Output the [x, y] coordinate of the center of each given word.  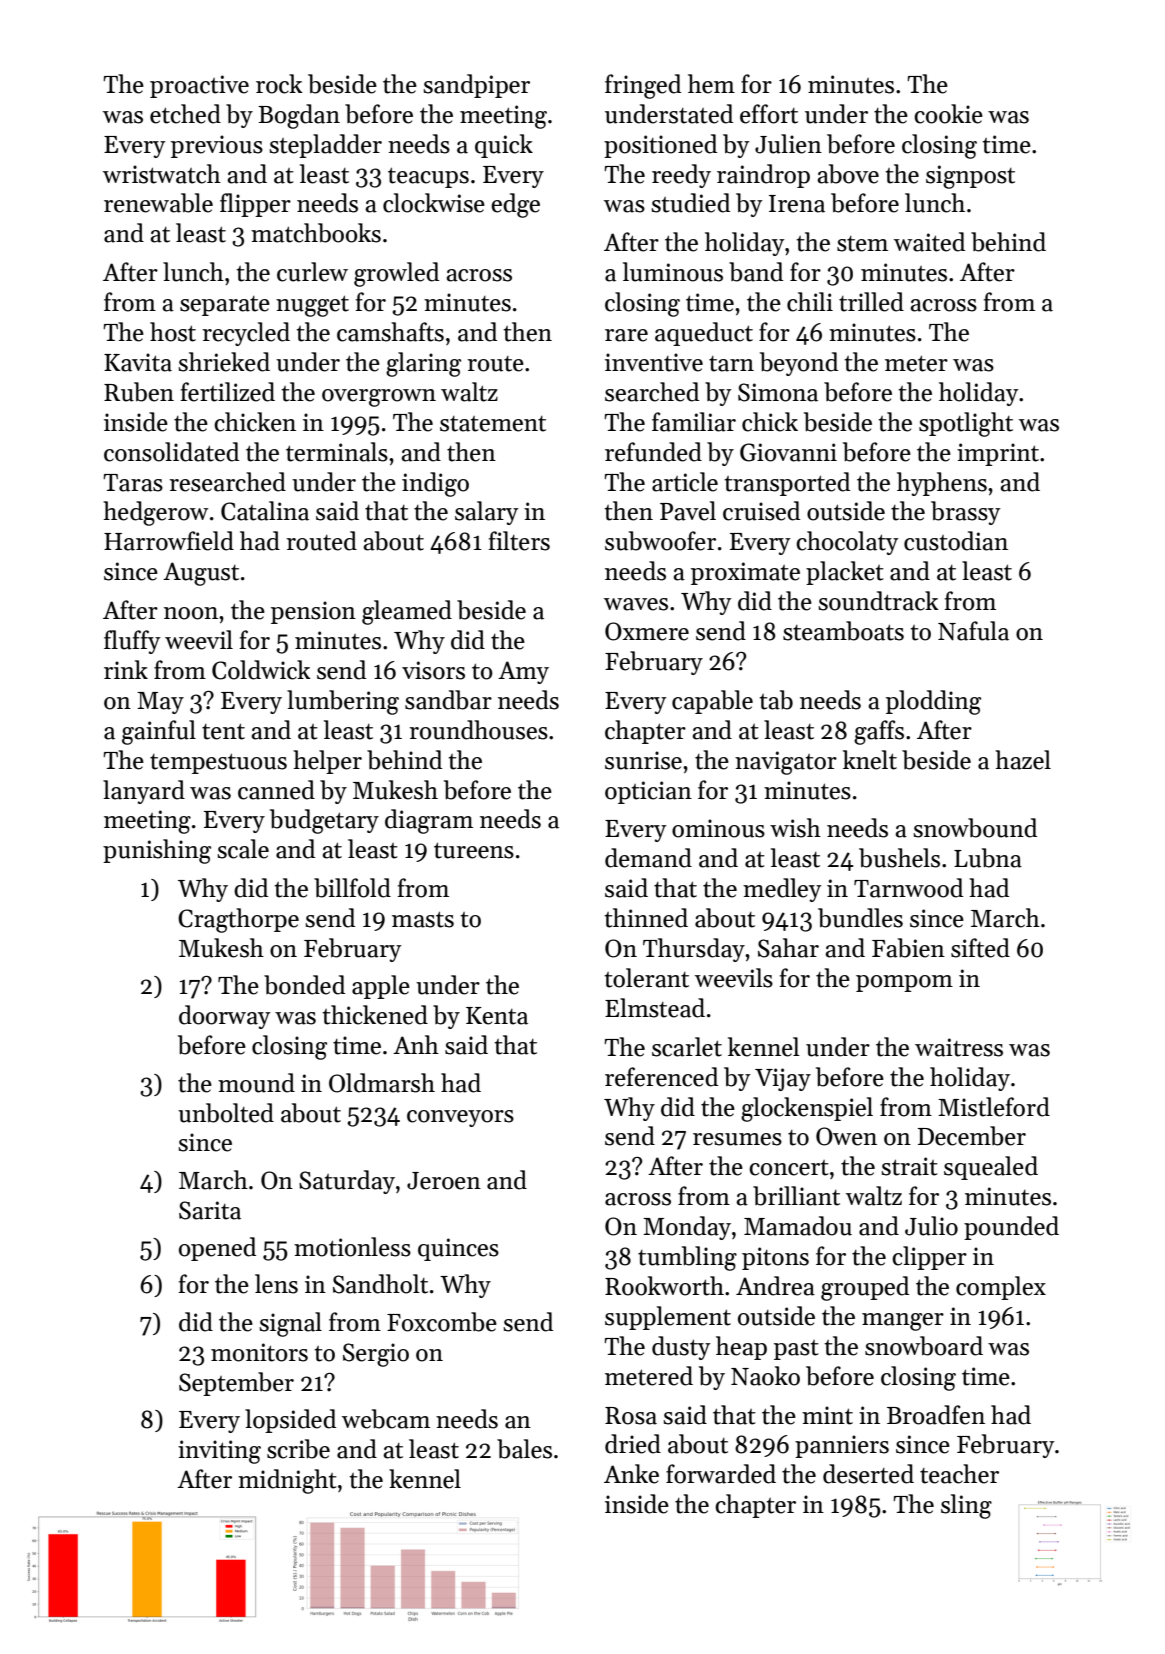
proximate [745, 573]
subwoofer [660, 541]
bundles [860, 918]
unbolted [226, 1113]
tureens [474, 850]
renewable [158, 203]
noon [191, 613]
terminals [337, 452]
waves [636, 604]
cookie [948, 114]
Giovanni [788, 452]
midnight [287, 1481]
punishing [157, 851]
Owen [846, 1136]
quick [504, 146]
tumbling [687, 1258]
